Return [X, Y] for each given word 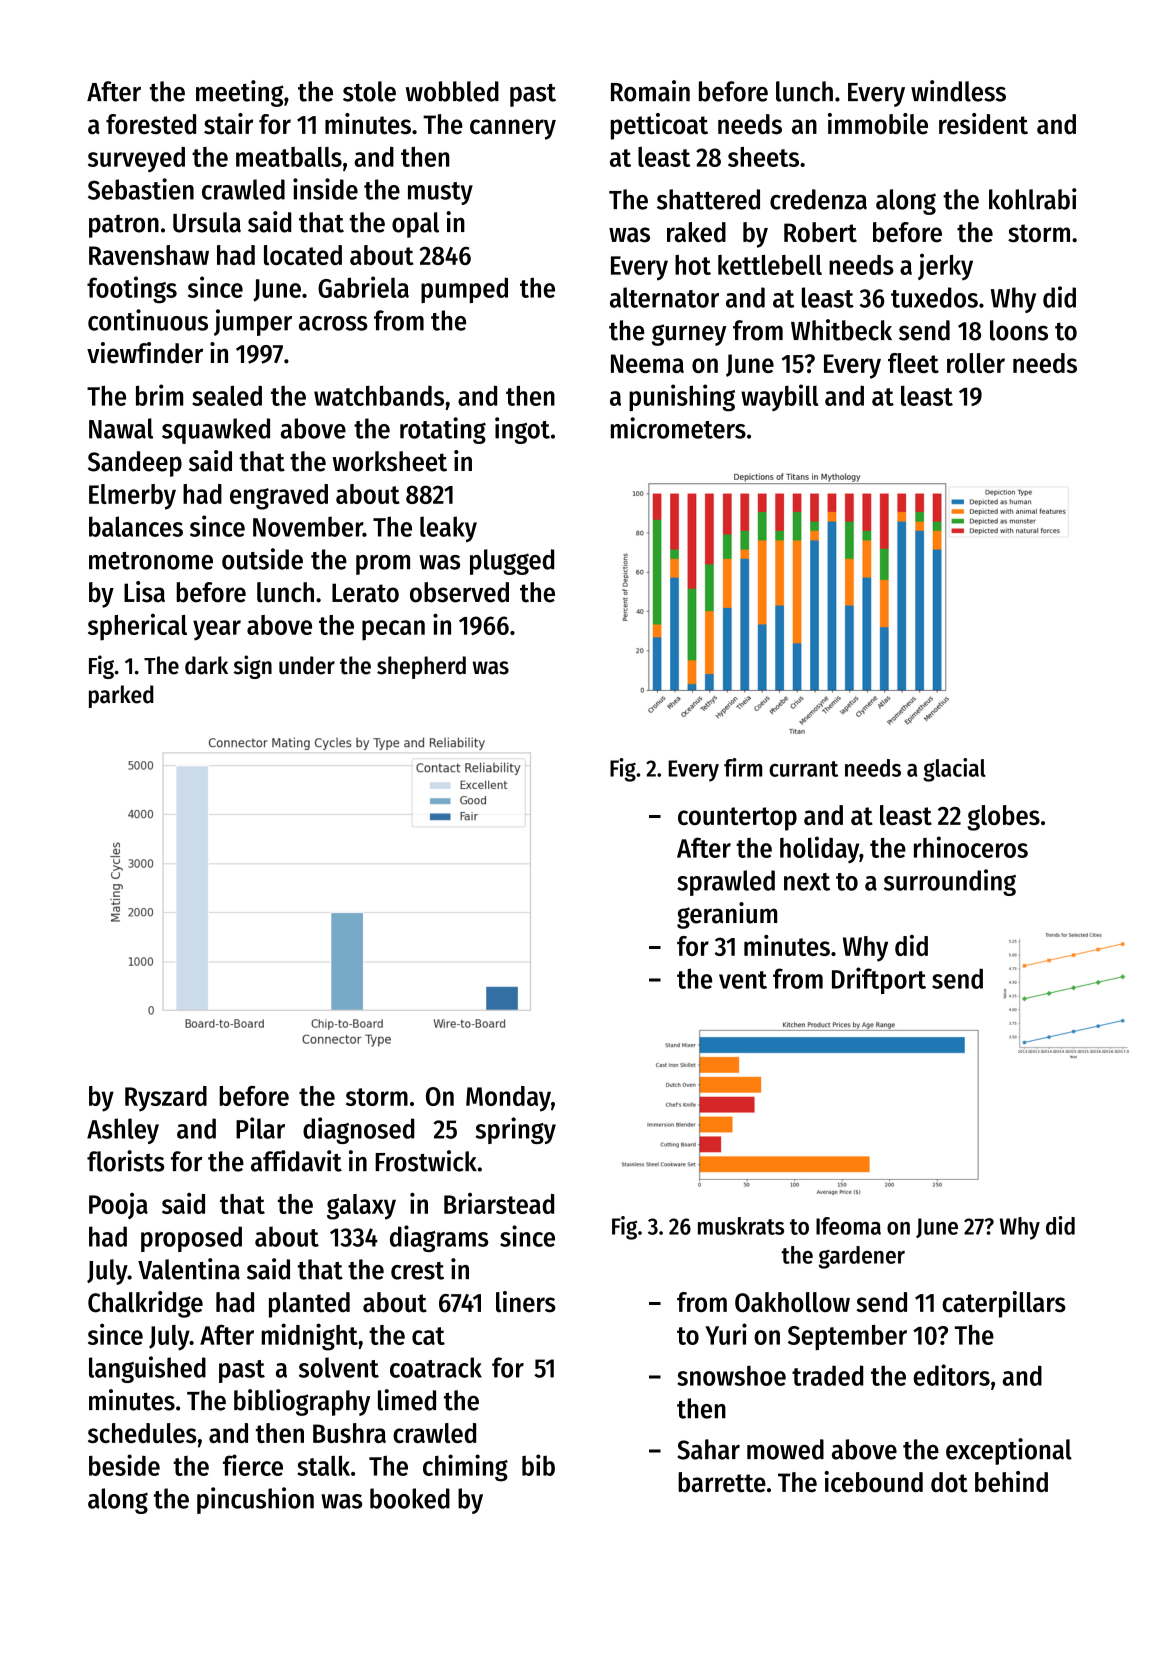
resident [983, 124]
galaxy [361, 1207]
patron [124, 226]
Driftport [879, 980]
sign [253, 667]
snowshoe [731, 1375]
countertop [737, 819]
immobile [878, 124]
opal [415, 225]
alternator [664, 297]
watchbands [379, 395]
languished [147, 1369]
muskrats [741, 1226]
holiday [819, 849]
